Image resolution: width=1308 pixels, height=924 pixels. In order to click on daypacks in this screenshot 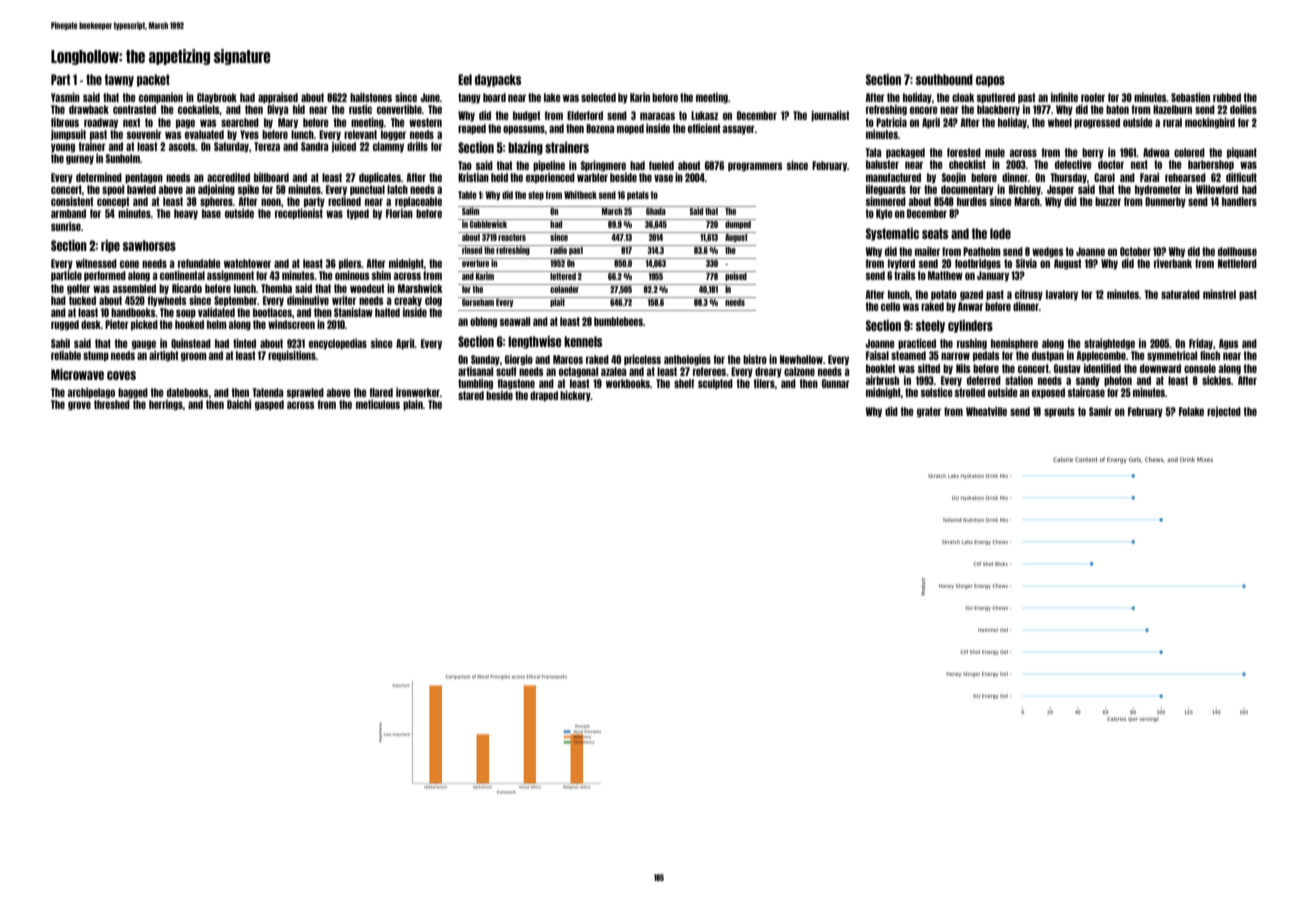, I will do `click(498, 80)`.
